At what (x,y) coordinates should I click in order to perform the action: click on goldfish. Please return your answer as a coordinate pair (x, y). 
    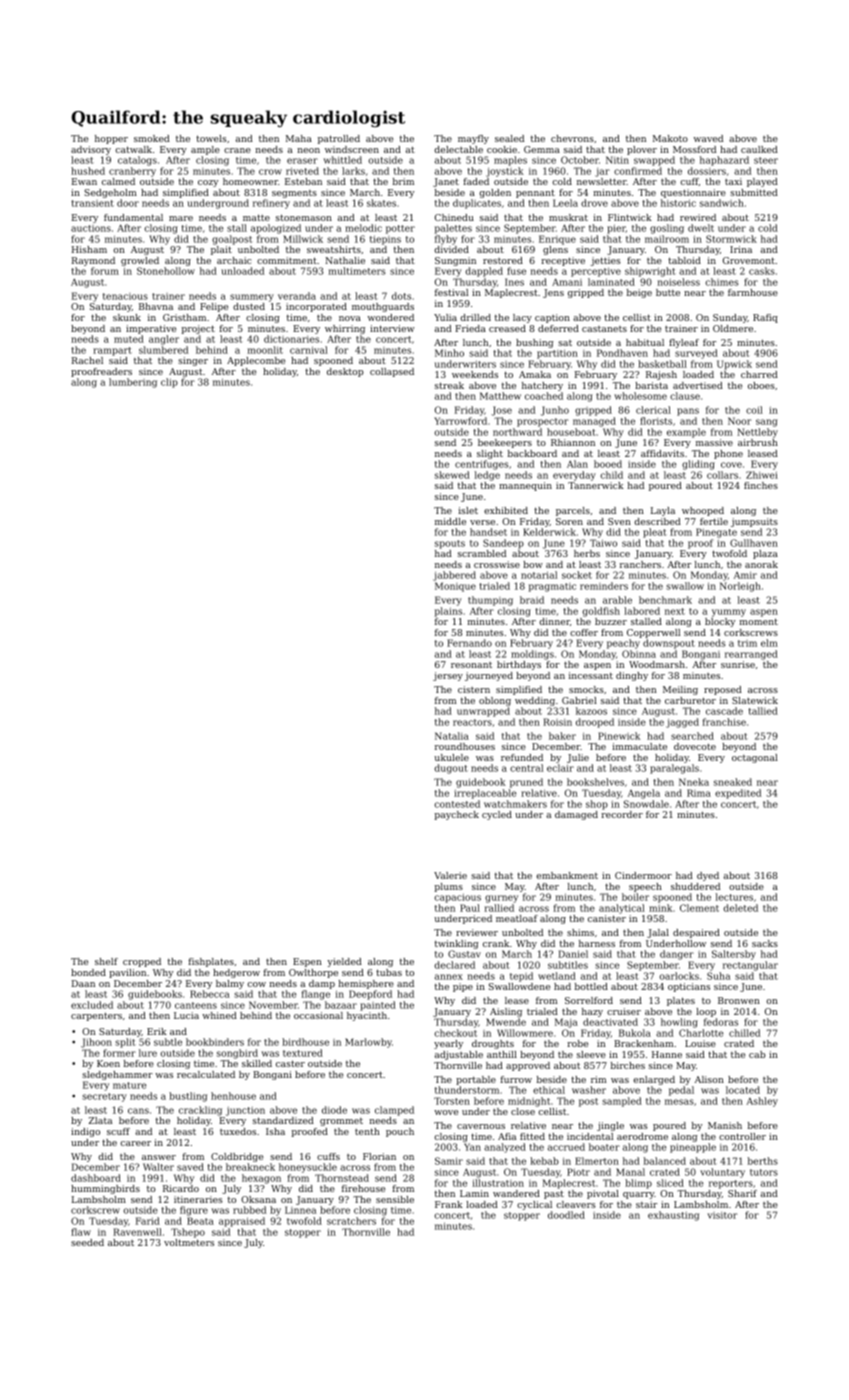
    Looking at the image, I should click on (601, 612).
